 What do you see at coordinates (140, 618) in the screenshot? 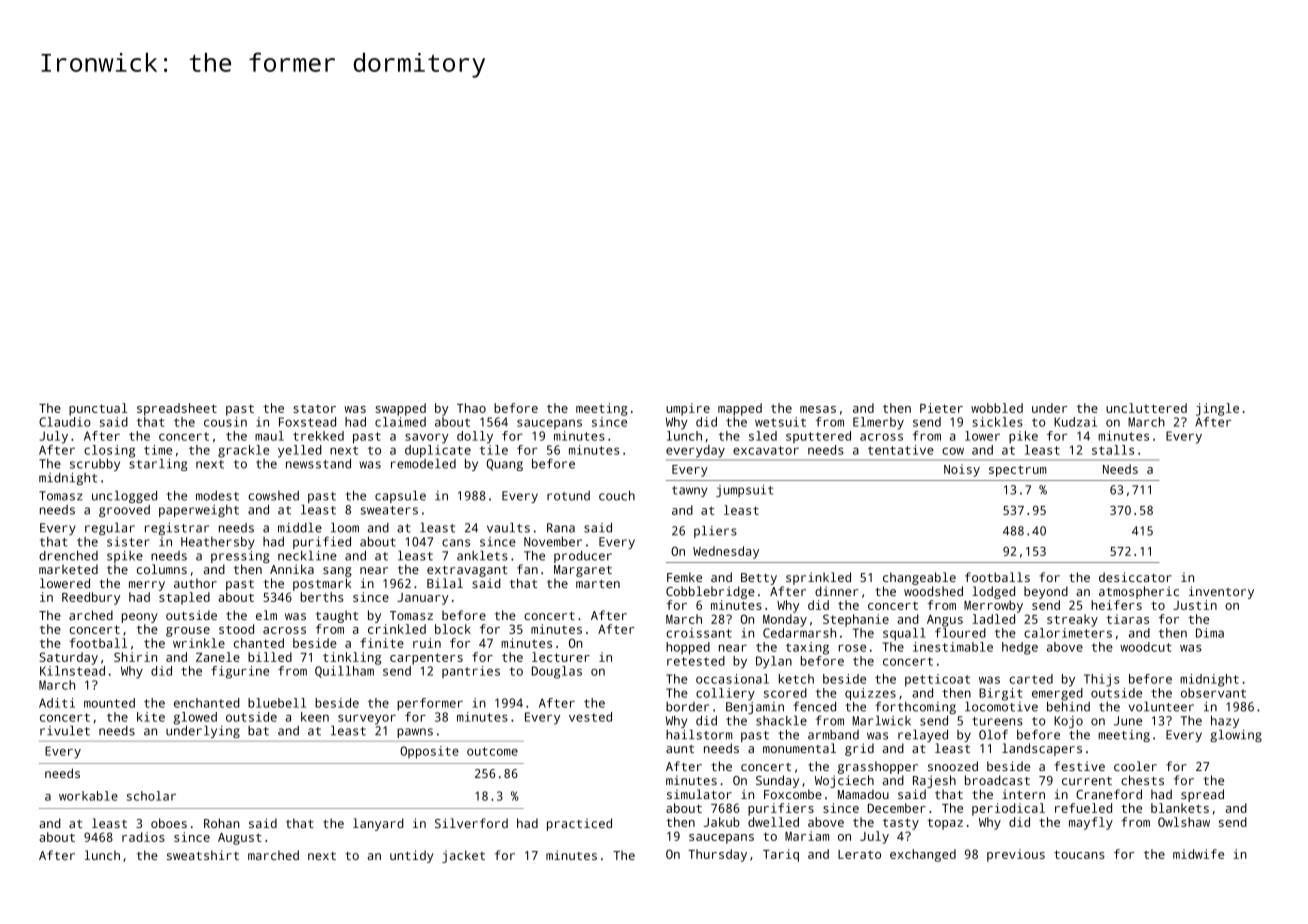
I see `peony` at bounding box center [140, 618].
